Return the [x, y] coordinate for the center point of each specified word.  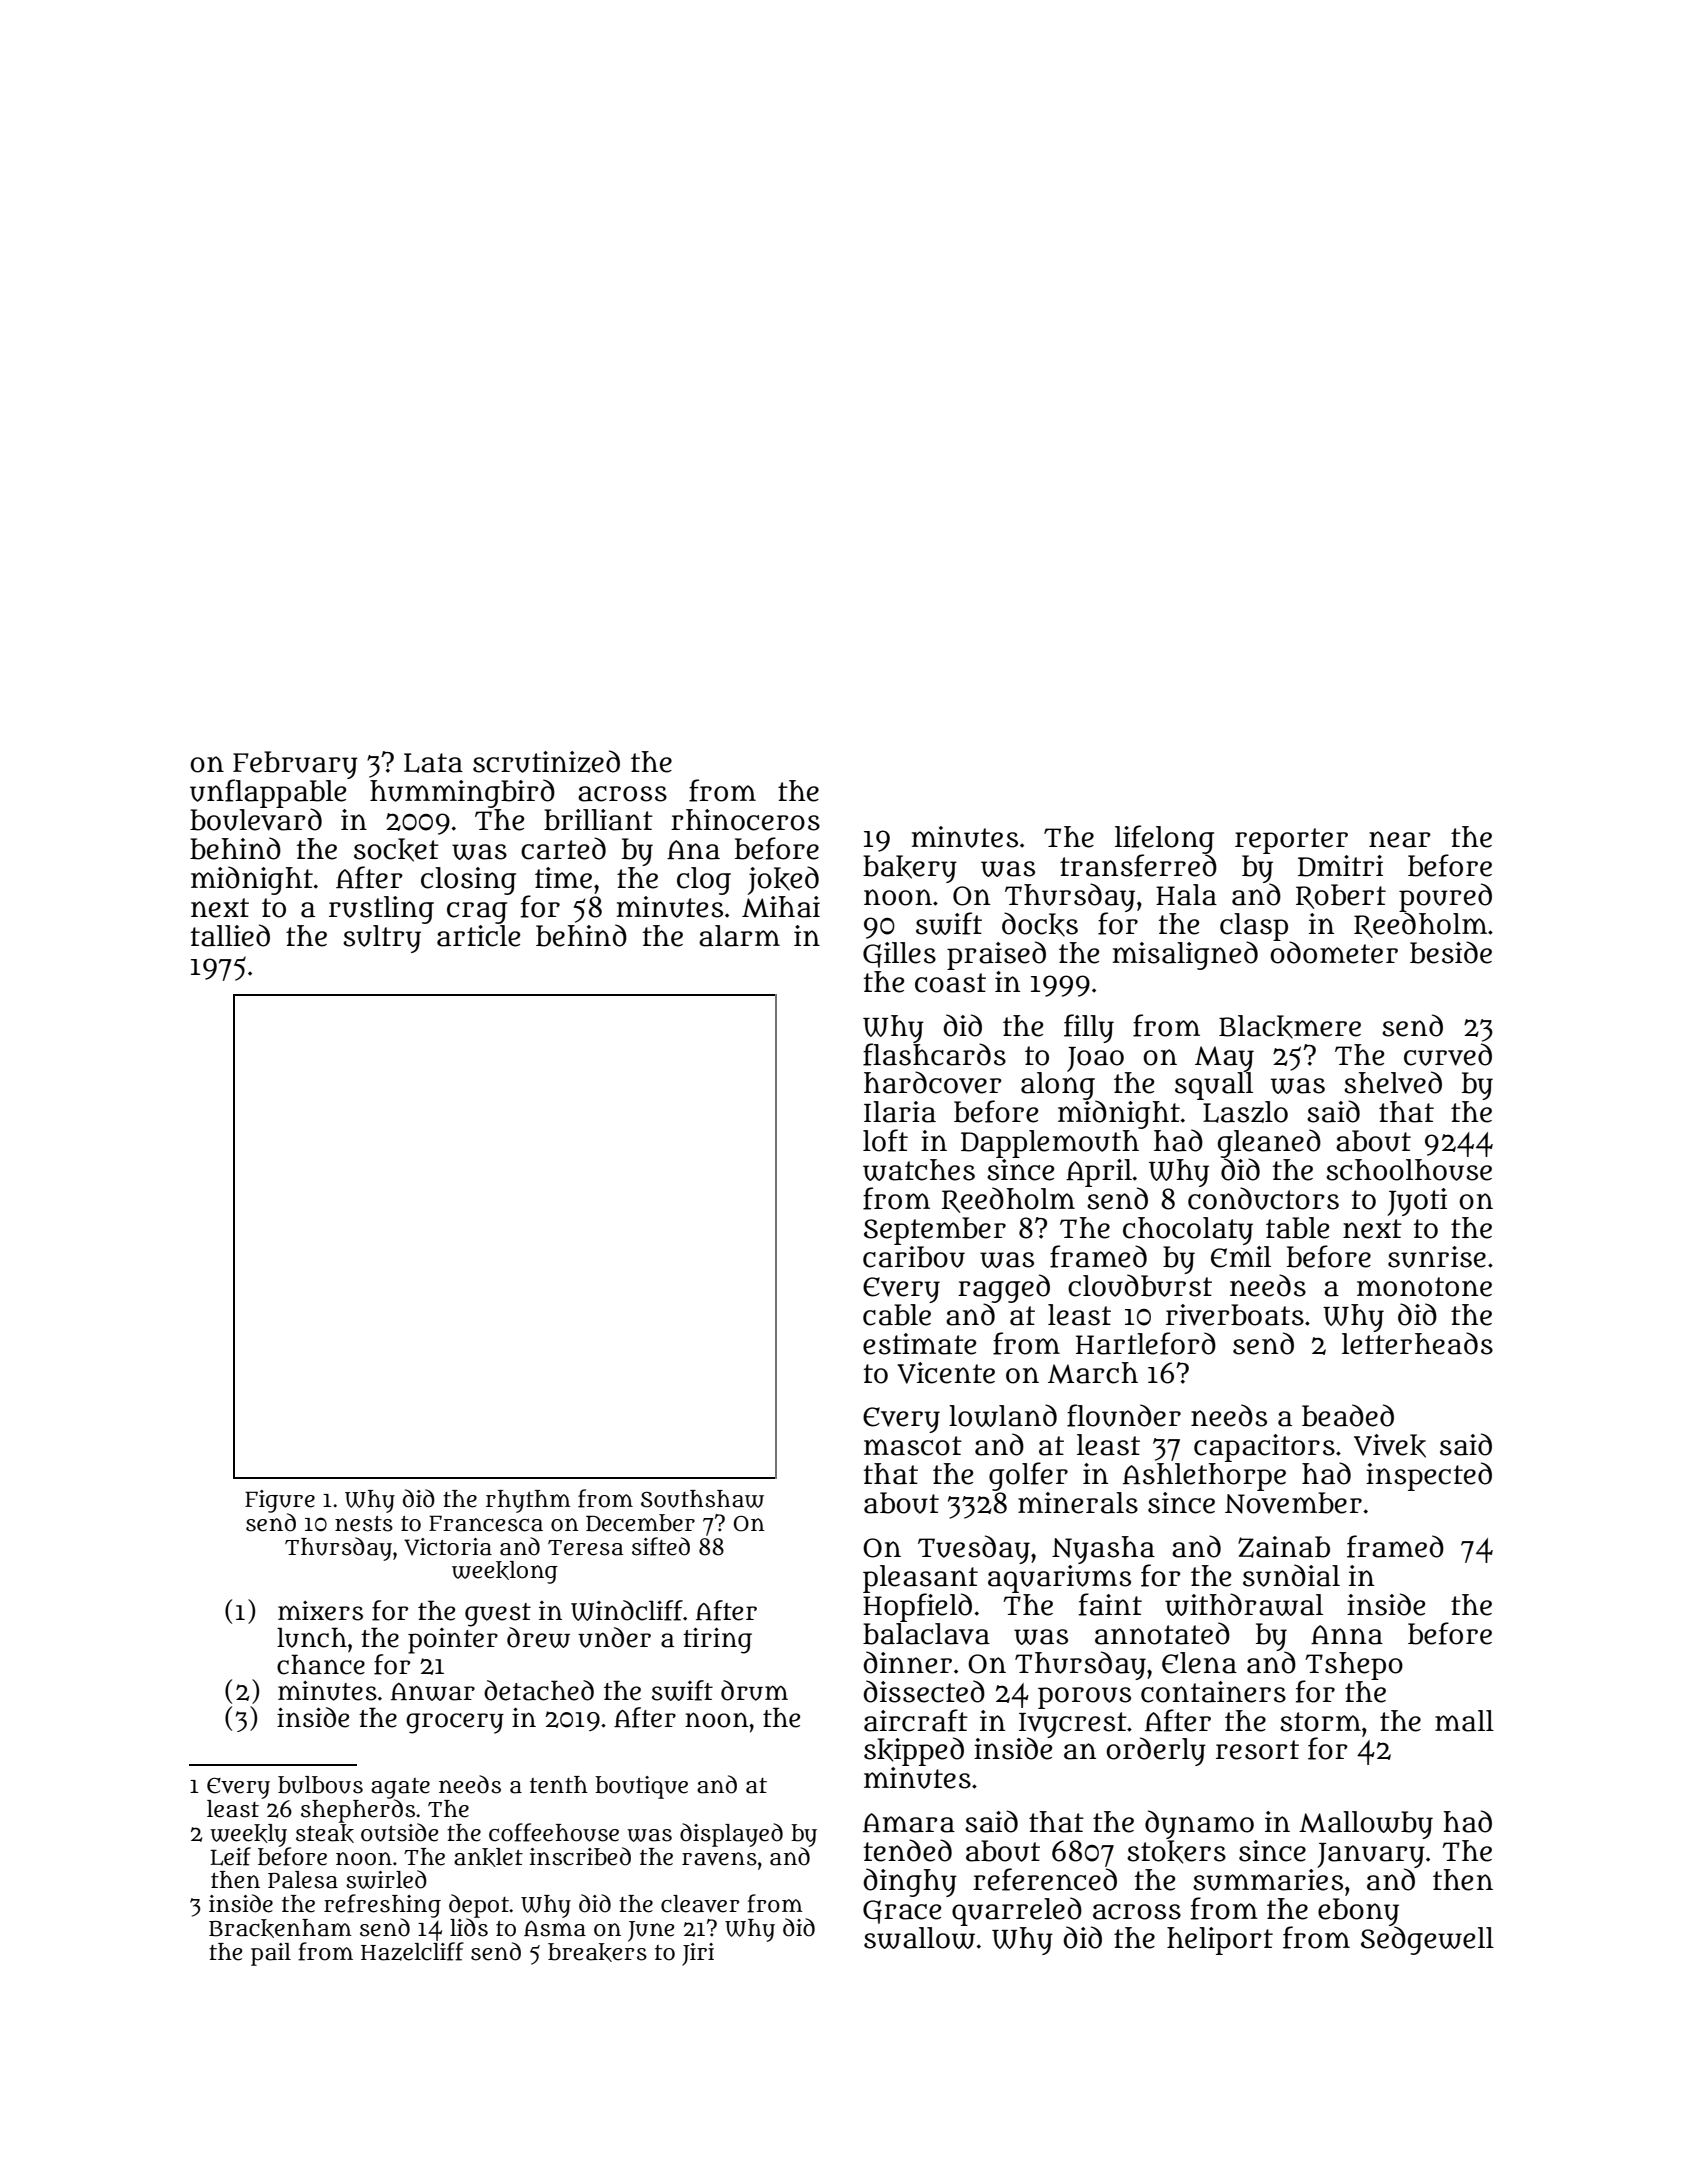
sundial [1291, 1575]
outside [399, 1832]
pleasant [920, 1579]
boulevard [256, 819]
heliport [1220, 1941]
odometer [1334, 952]
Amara [909, 1823]
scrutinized [546, 761]
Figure [280, 1501]
